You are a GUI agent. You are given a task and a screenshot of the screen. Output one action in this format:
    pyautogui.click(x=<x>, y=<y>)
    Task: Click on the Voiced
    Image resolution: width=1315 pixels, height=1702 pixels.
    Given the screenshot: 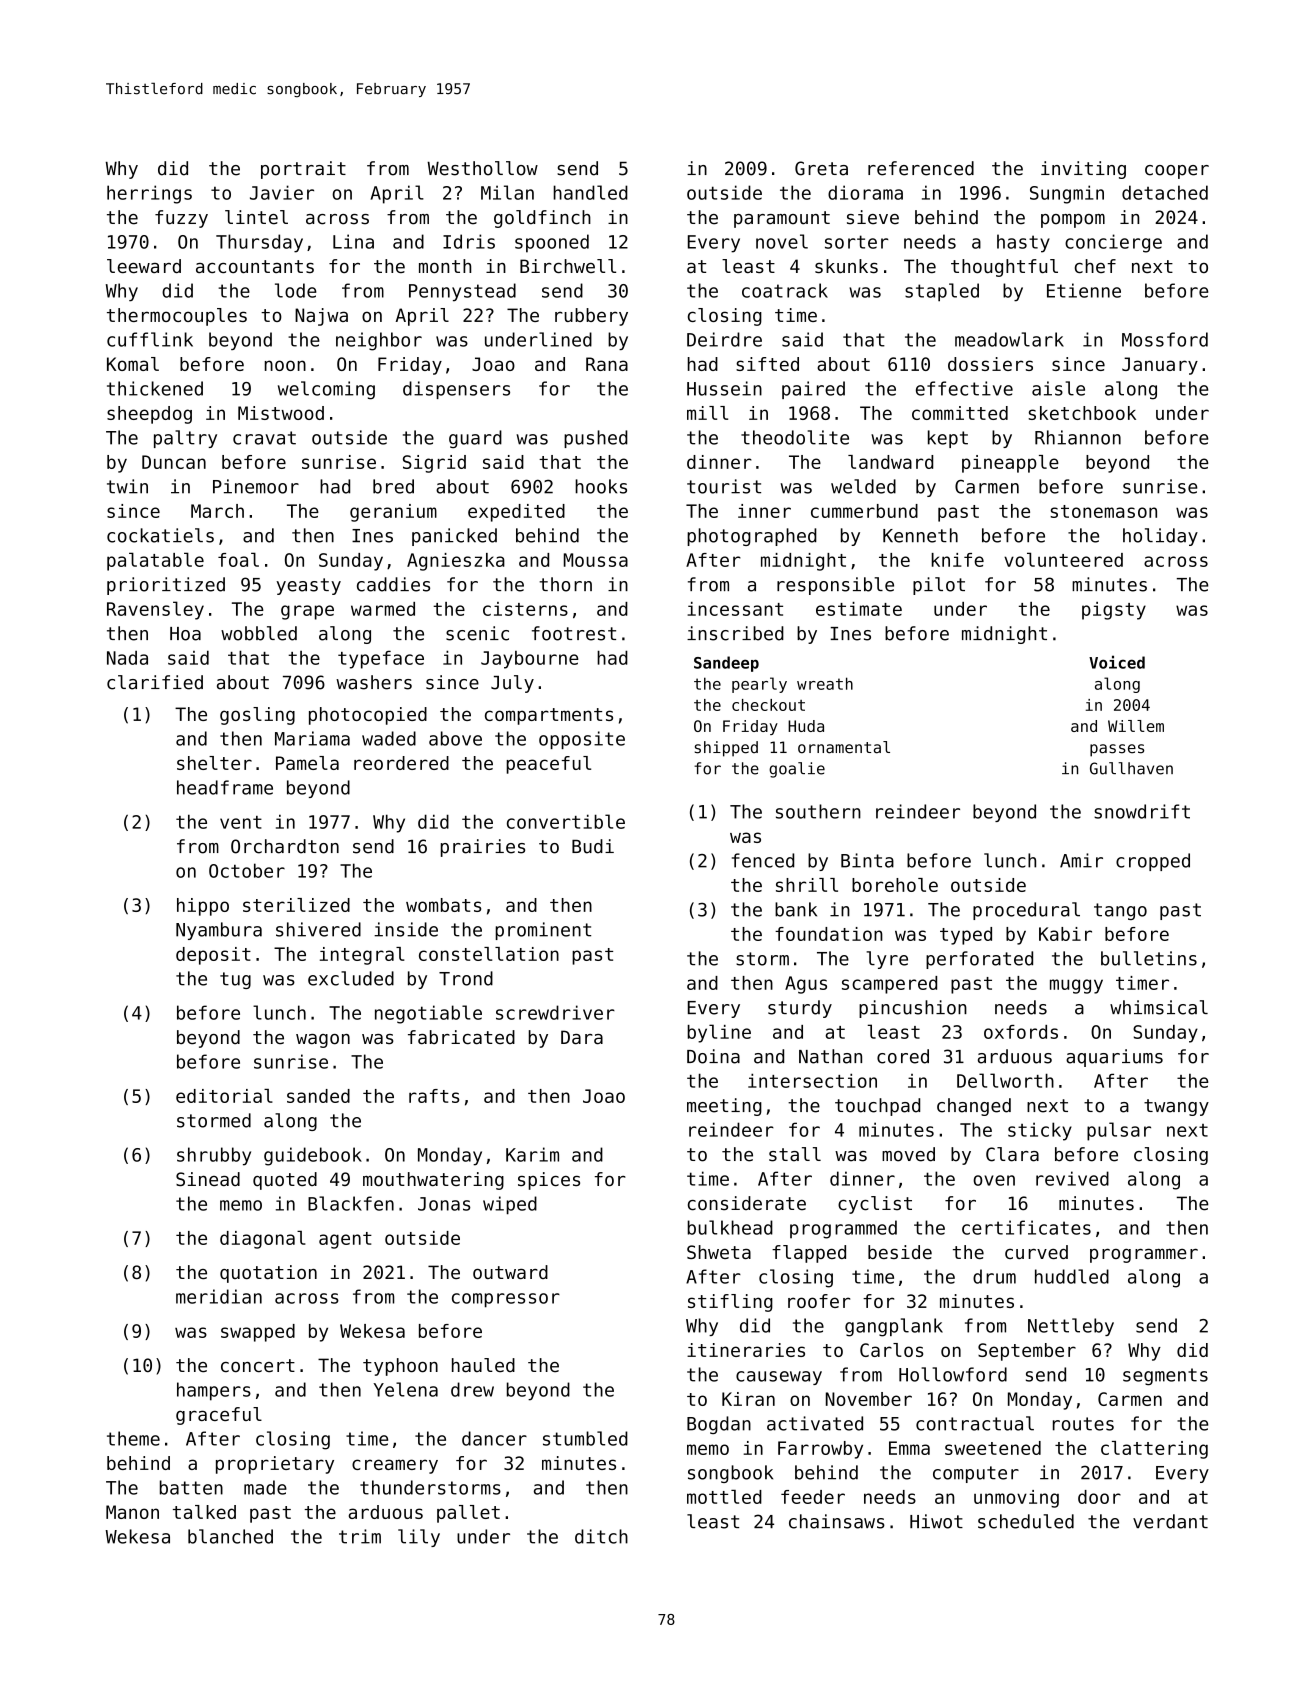 What is the action you would take?
    pyautogui.click(x=1117, y=662)
